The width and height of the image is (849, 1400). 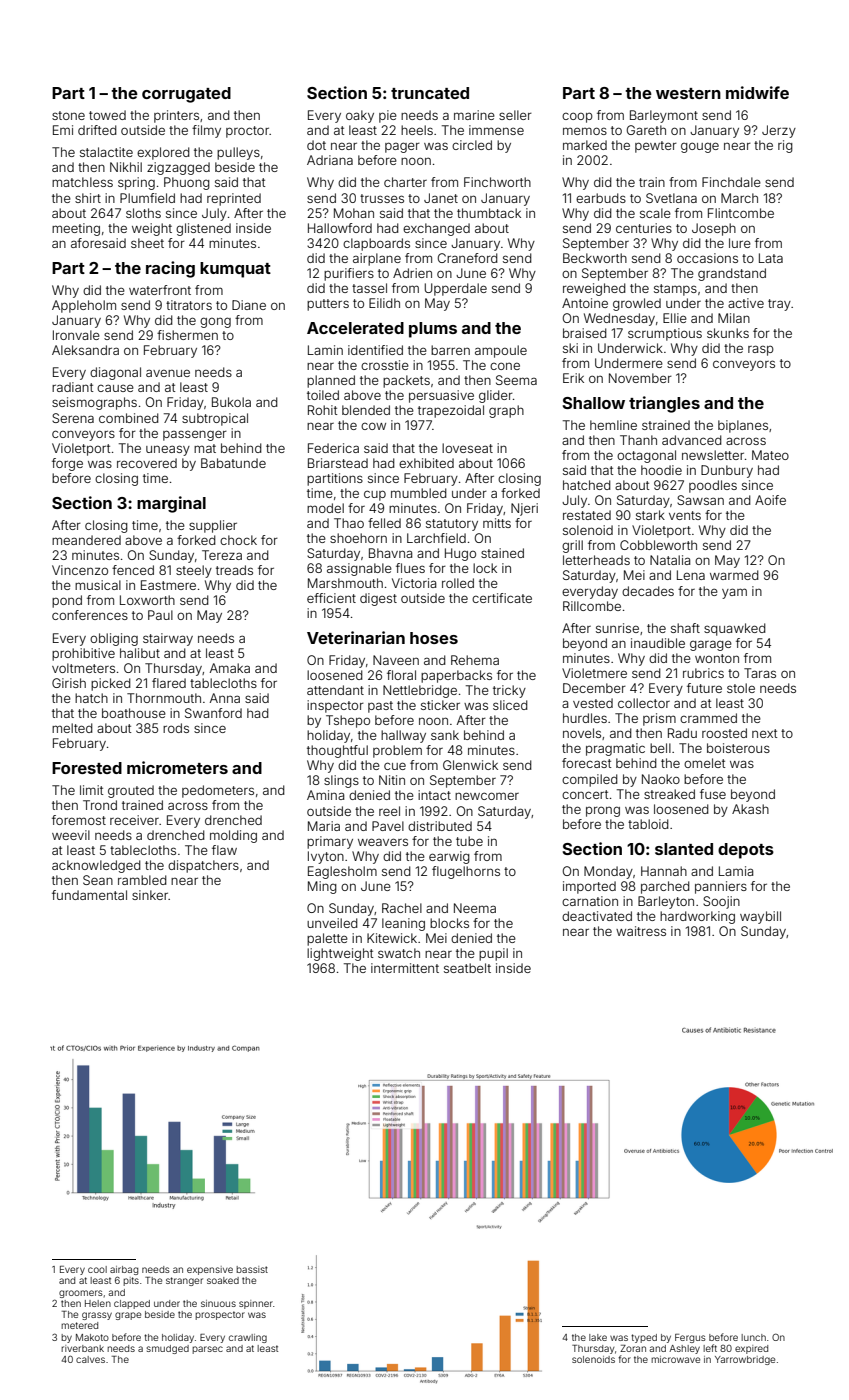 What do you see at coordinates (248, 1338) in the image?
I see `crawling` at bounding box center [248, 1338].
